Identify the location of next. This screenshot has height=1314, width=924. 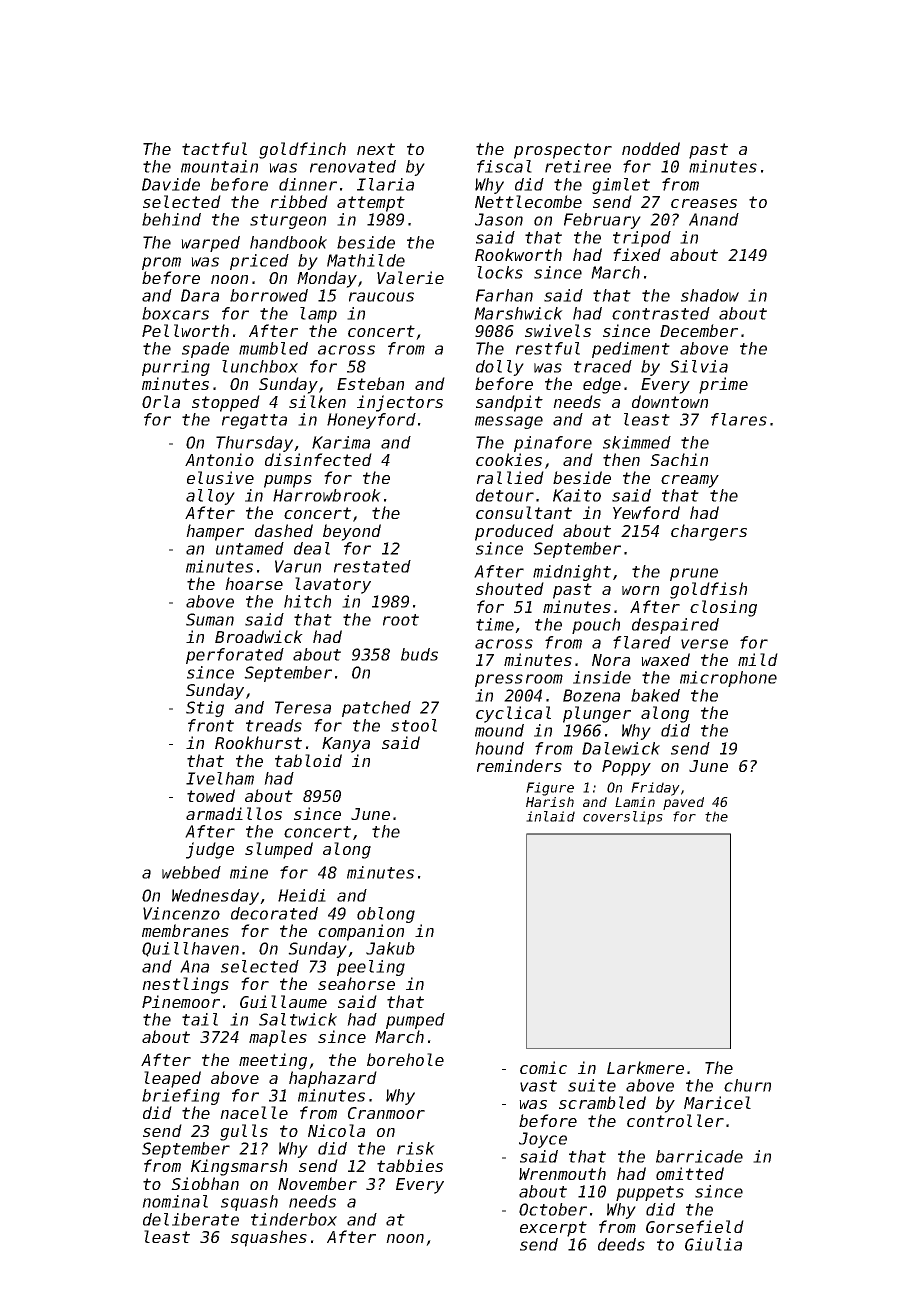
(376, 149).
